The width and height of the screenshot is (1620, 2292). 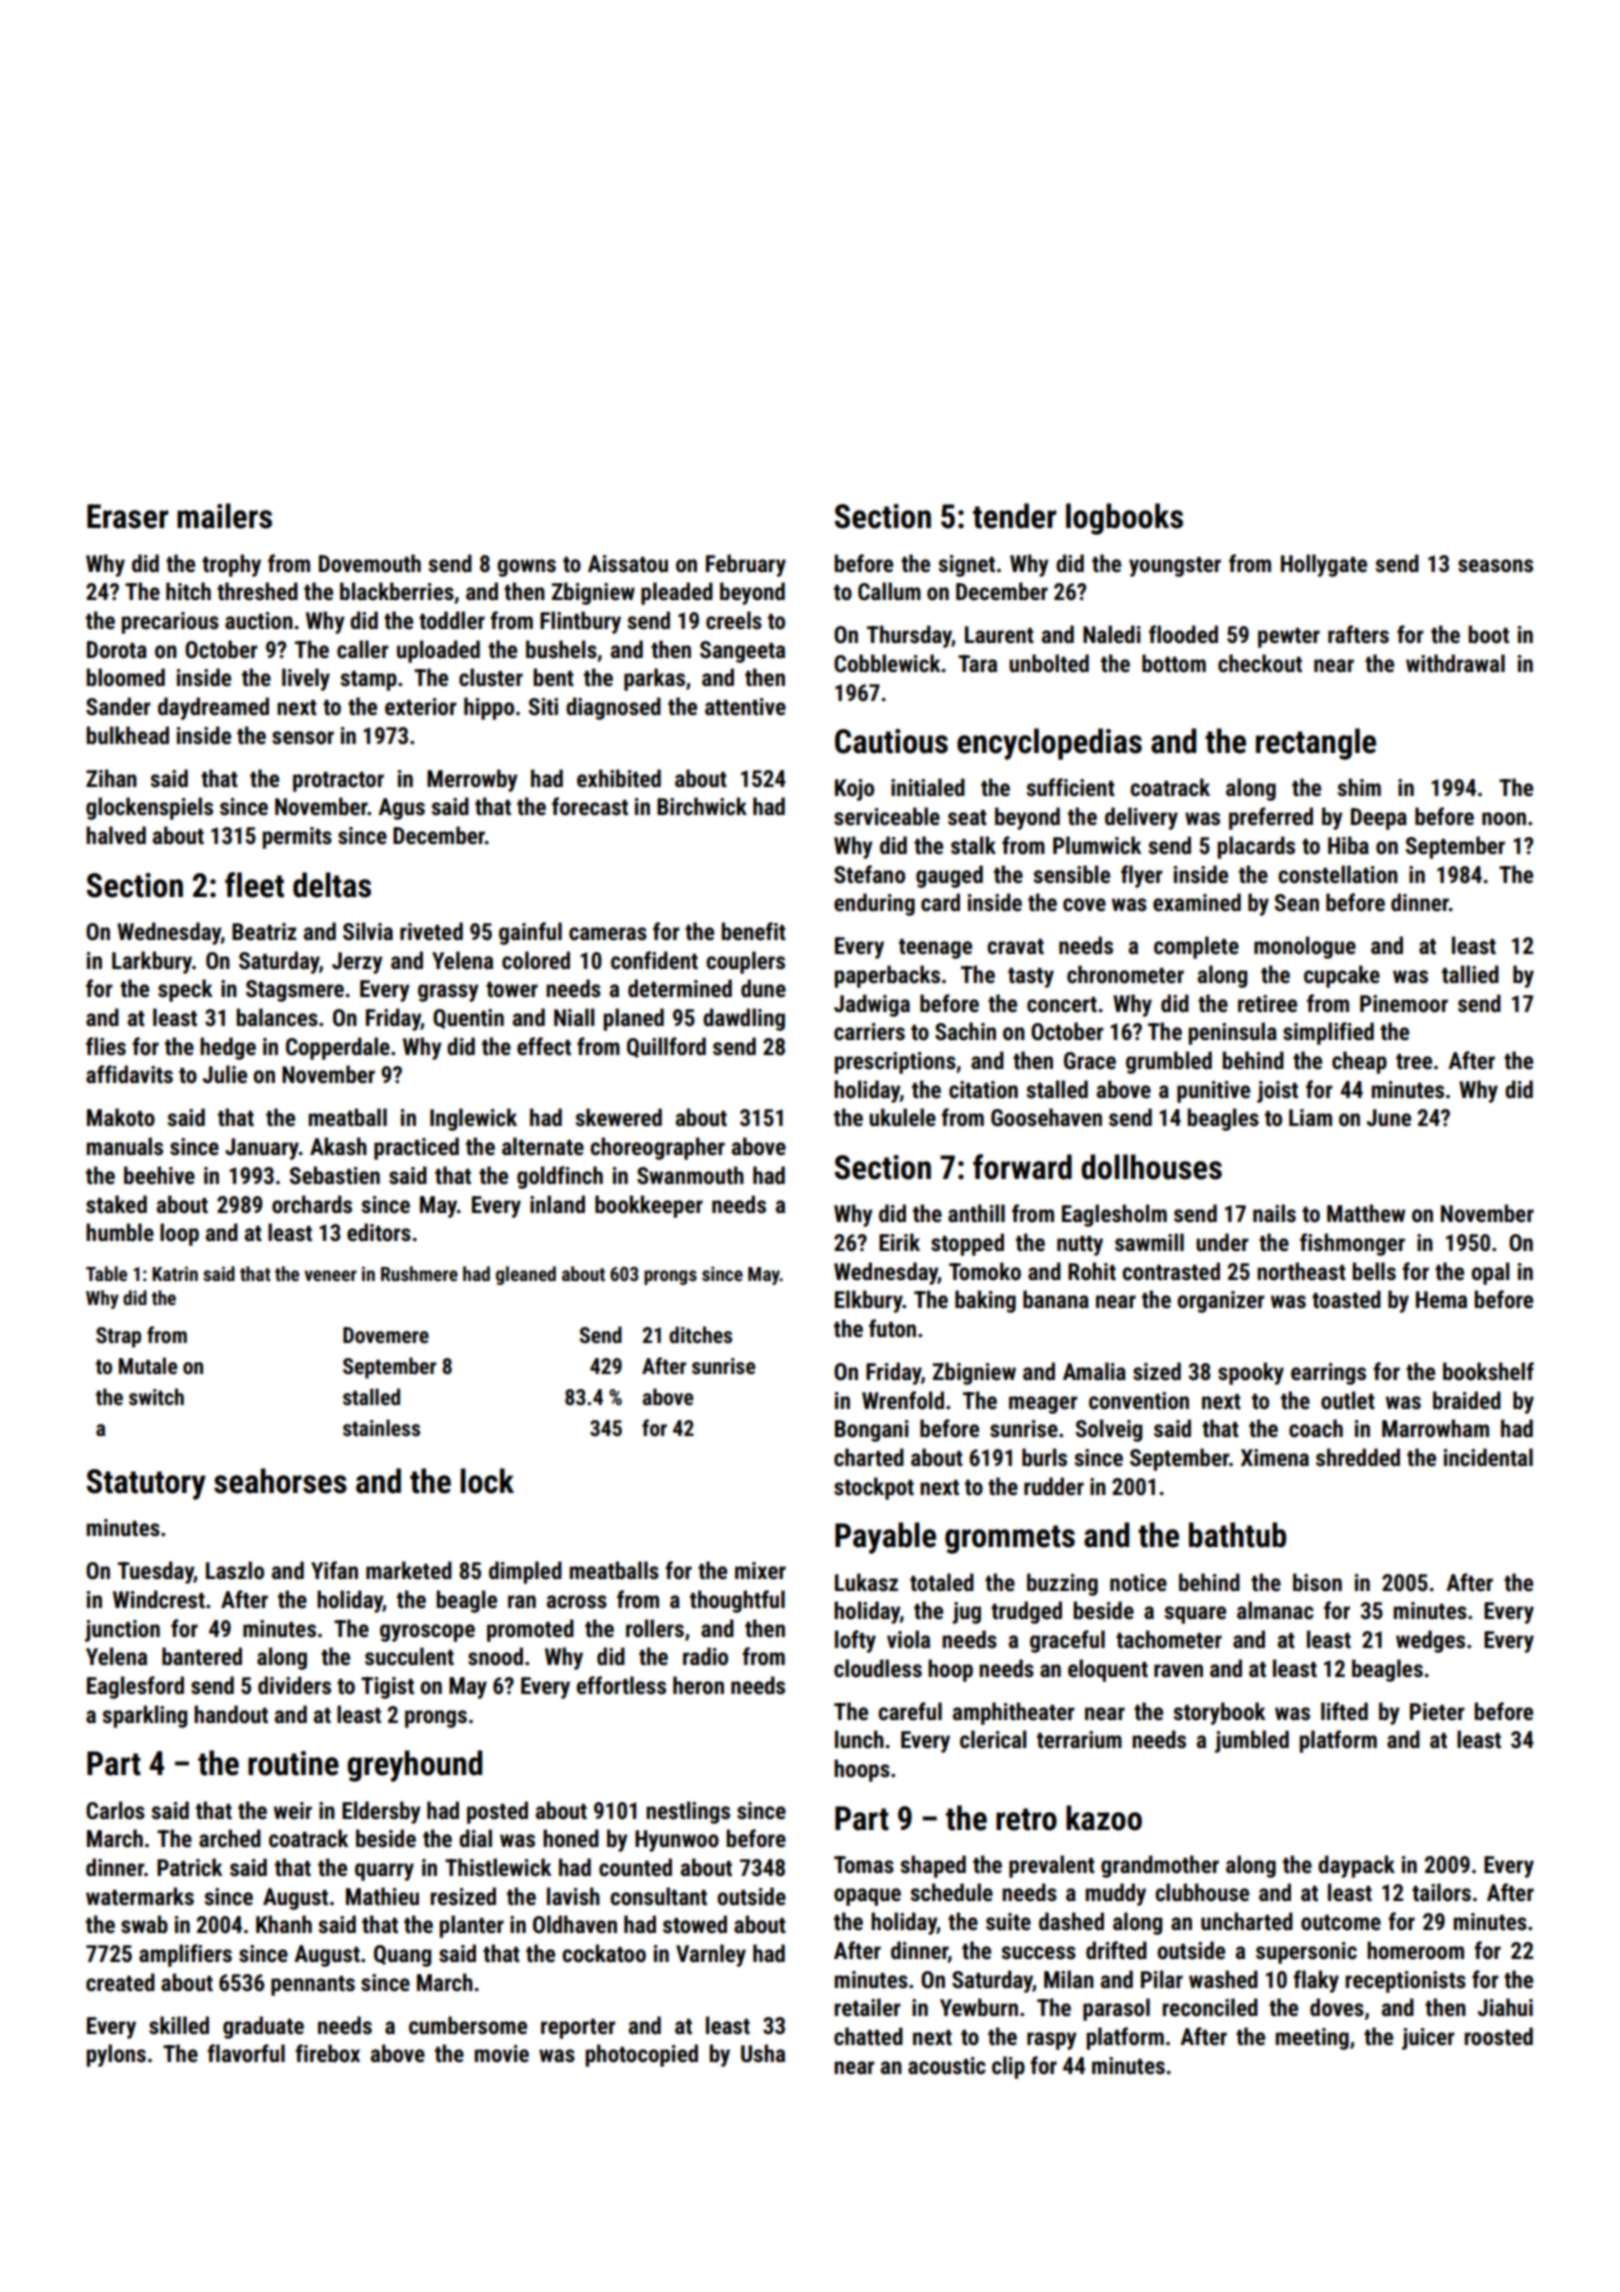 What do you see at coordinates (502, 2054) in the screenshot?
I see `movie` at bounding box center [502, 2054].
